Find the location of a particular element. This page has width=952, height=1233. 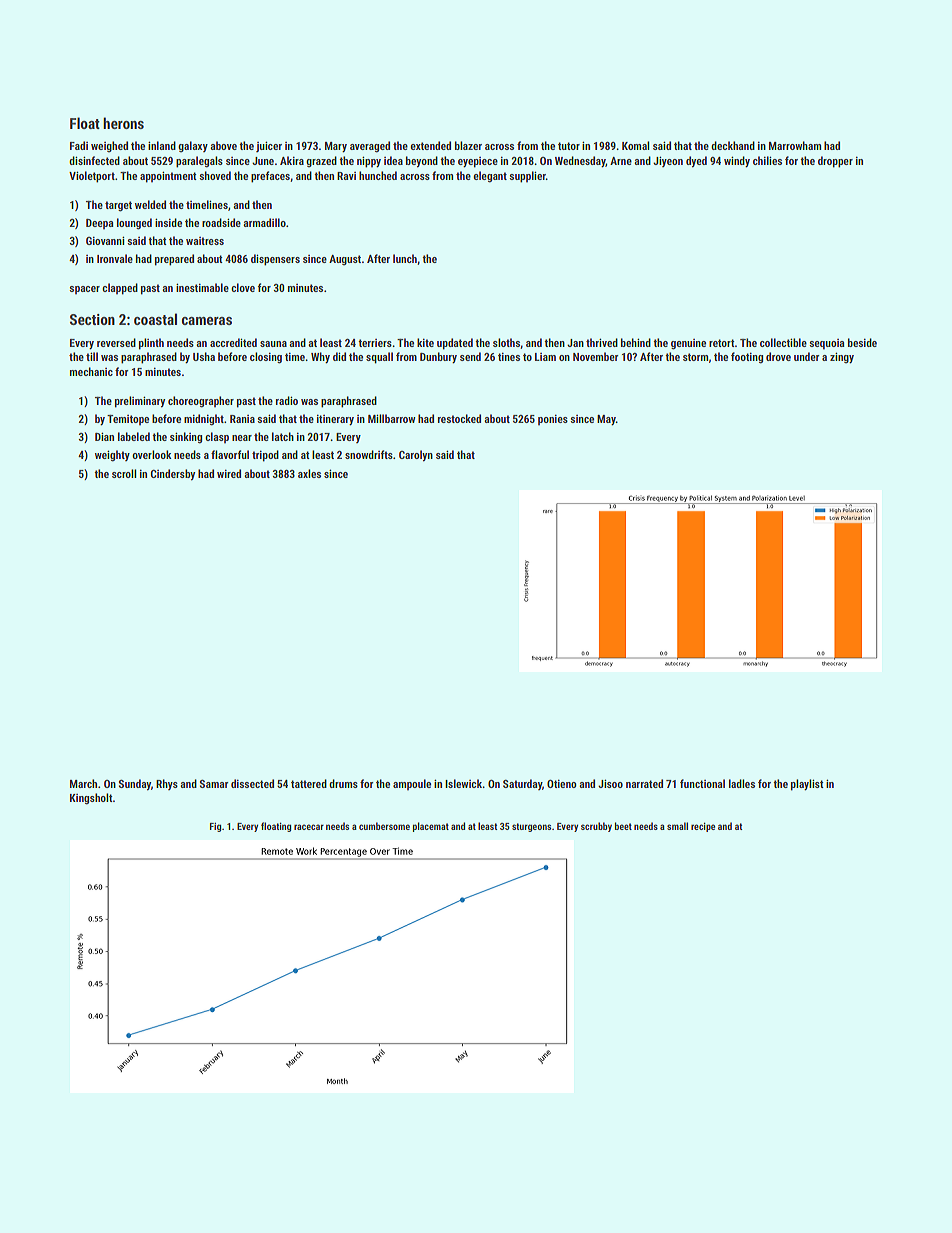

Carolyn is located at coordinates (416, 456).
